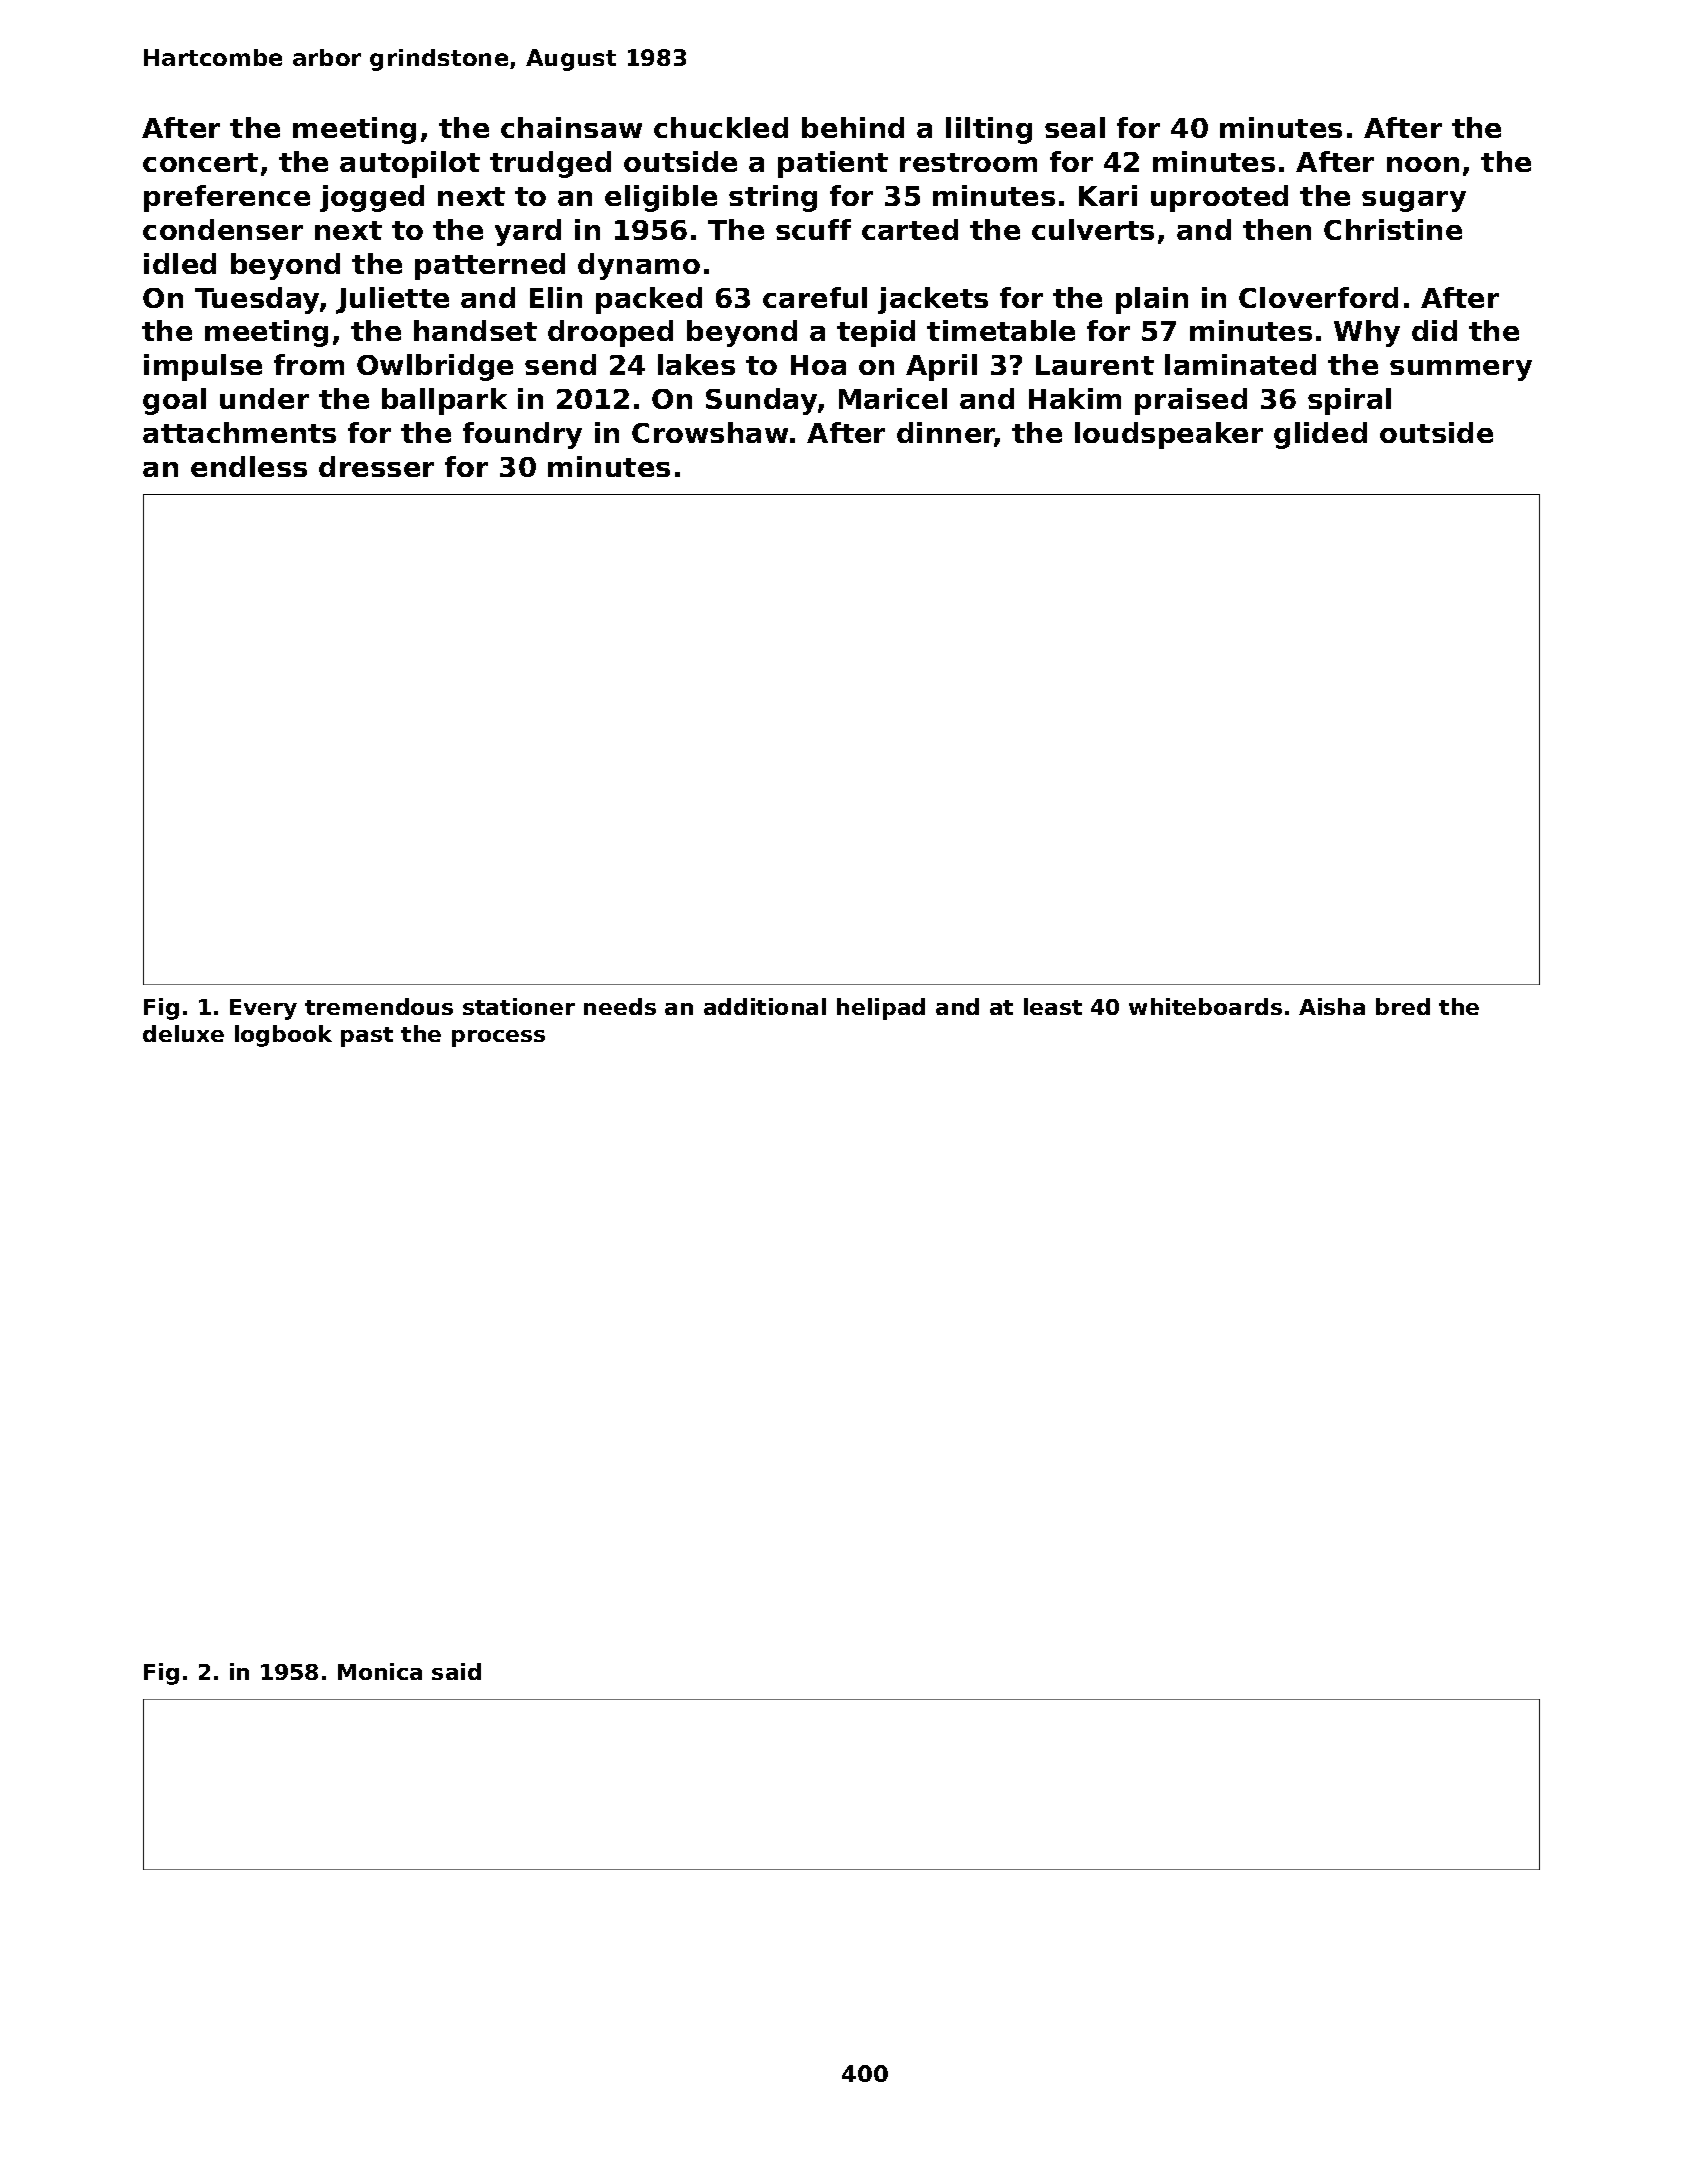 This screenshot has width=1683, height=2178. Describe the element at coordinates (1332, 1006) in the screenshot. I see `Aisha` at that location.
